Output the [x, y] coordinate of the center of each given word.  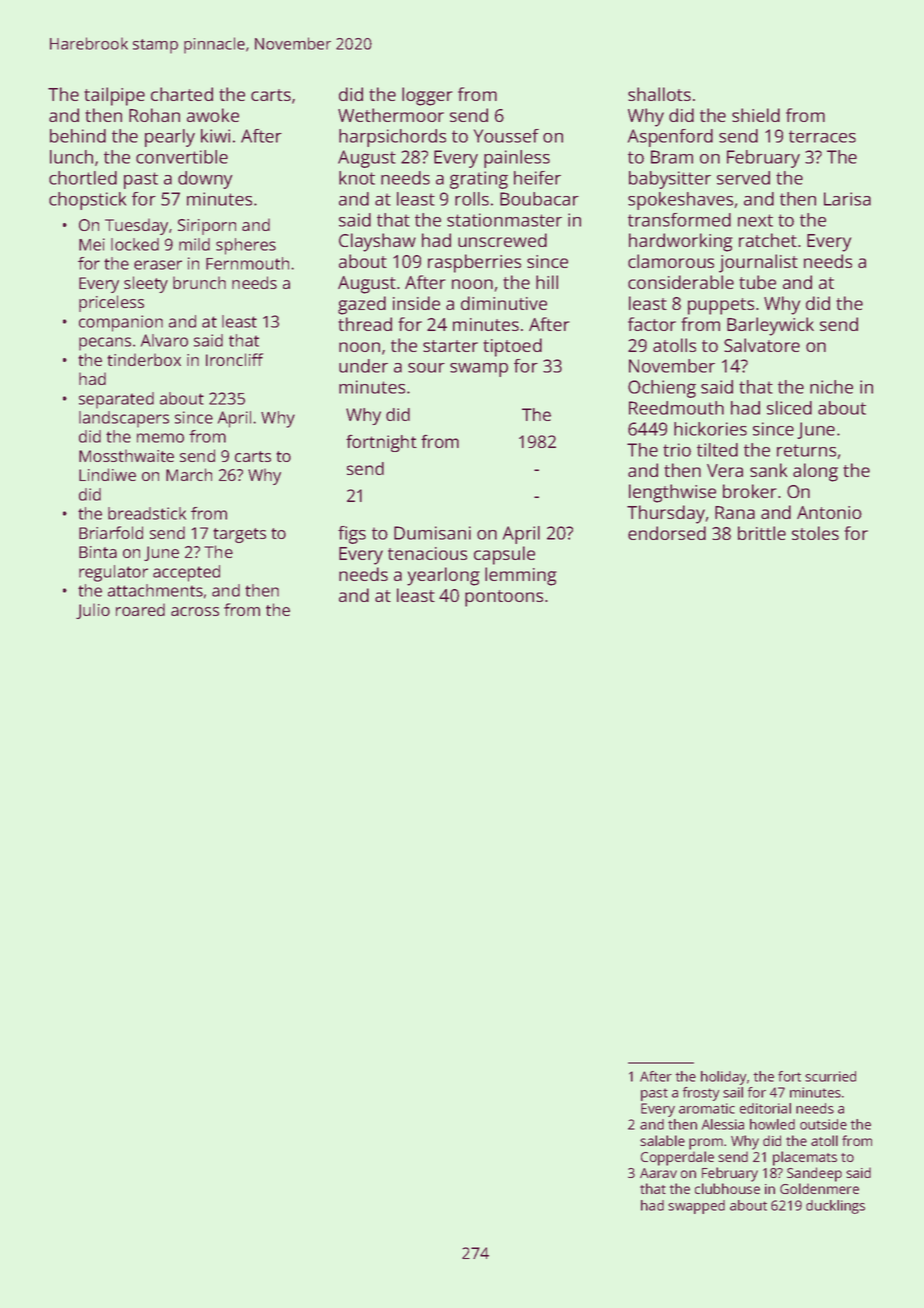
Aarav [658, 1173]
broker [750, 491]
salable [662, 1140]
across [195, 611]
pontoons [504, 598]
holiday [724, 1078]
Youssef [506, 136]
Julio [93, 611]
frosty [701, 1094]
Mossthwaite [126, 455]
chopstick [87, 201]
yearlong [443, 576]
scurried [830, 1076]
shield [756, 115]
